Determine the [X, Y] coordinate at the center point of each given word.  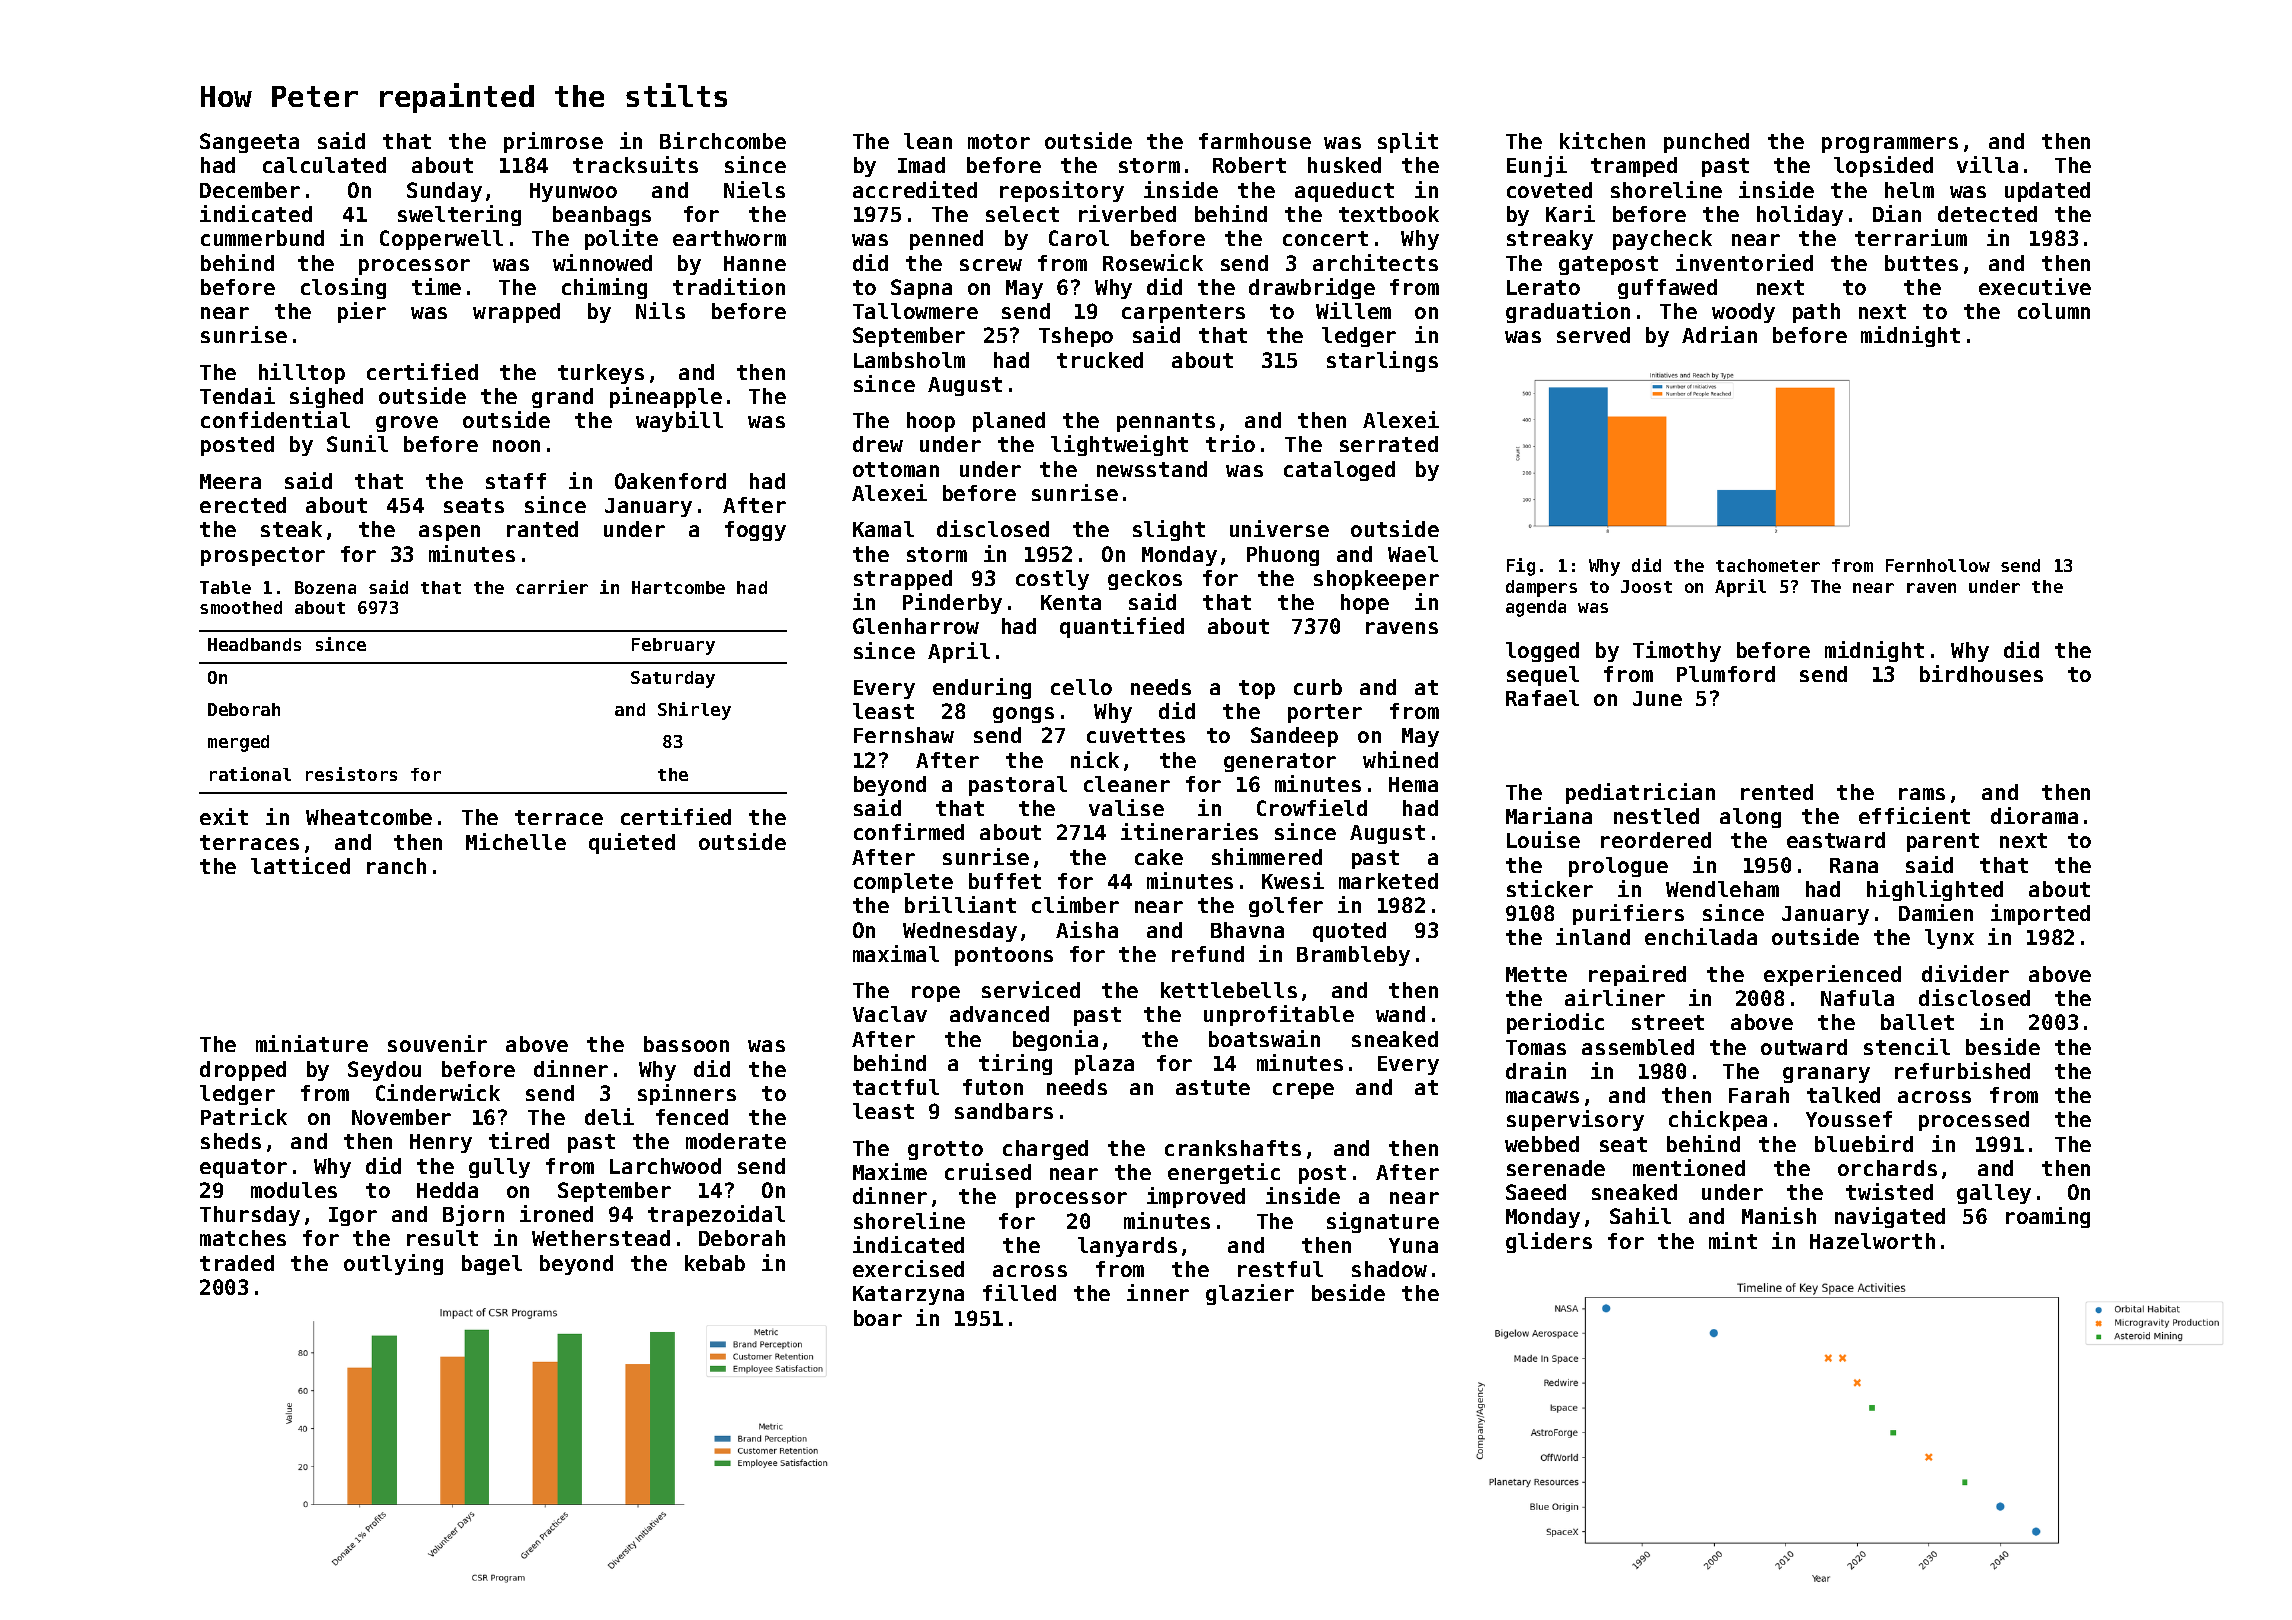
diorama [2034, 815]
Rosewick [1153, 262]
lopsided [1883, 166]
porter [1325, 713]
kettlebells [1229, 990]
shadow [1389, 1269]
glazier [1250, 1294]
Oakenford [670, 481]
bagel [492, 1265]
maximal [896, 953]
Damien [1936, 912]
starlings [1382, 361]
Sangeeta [249, 143]
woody [1743, 313]
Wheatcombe [369, 817]
